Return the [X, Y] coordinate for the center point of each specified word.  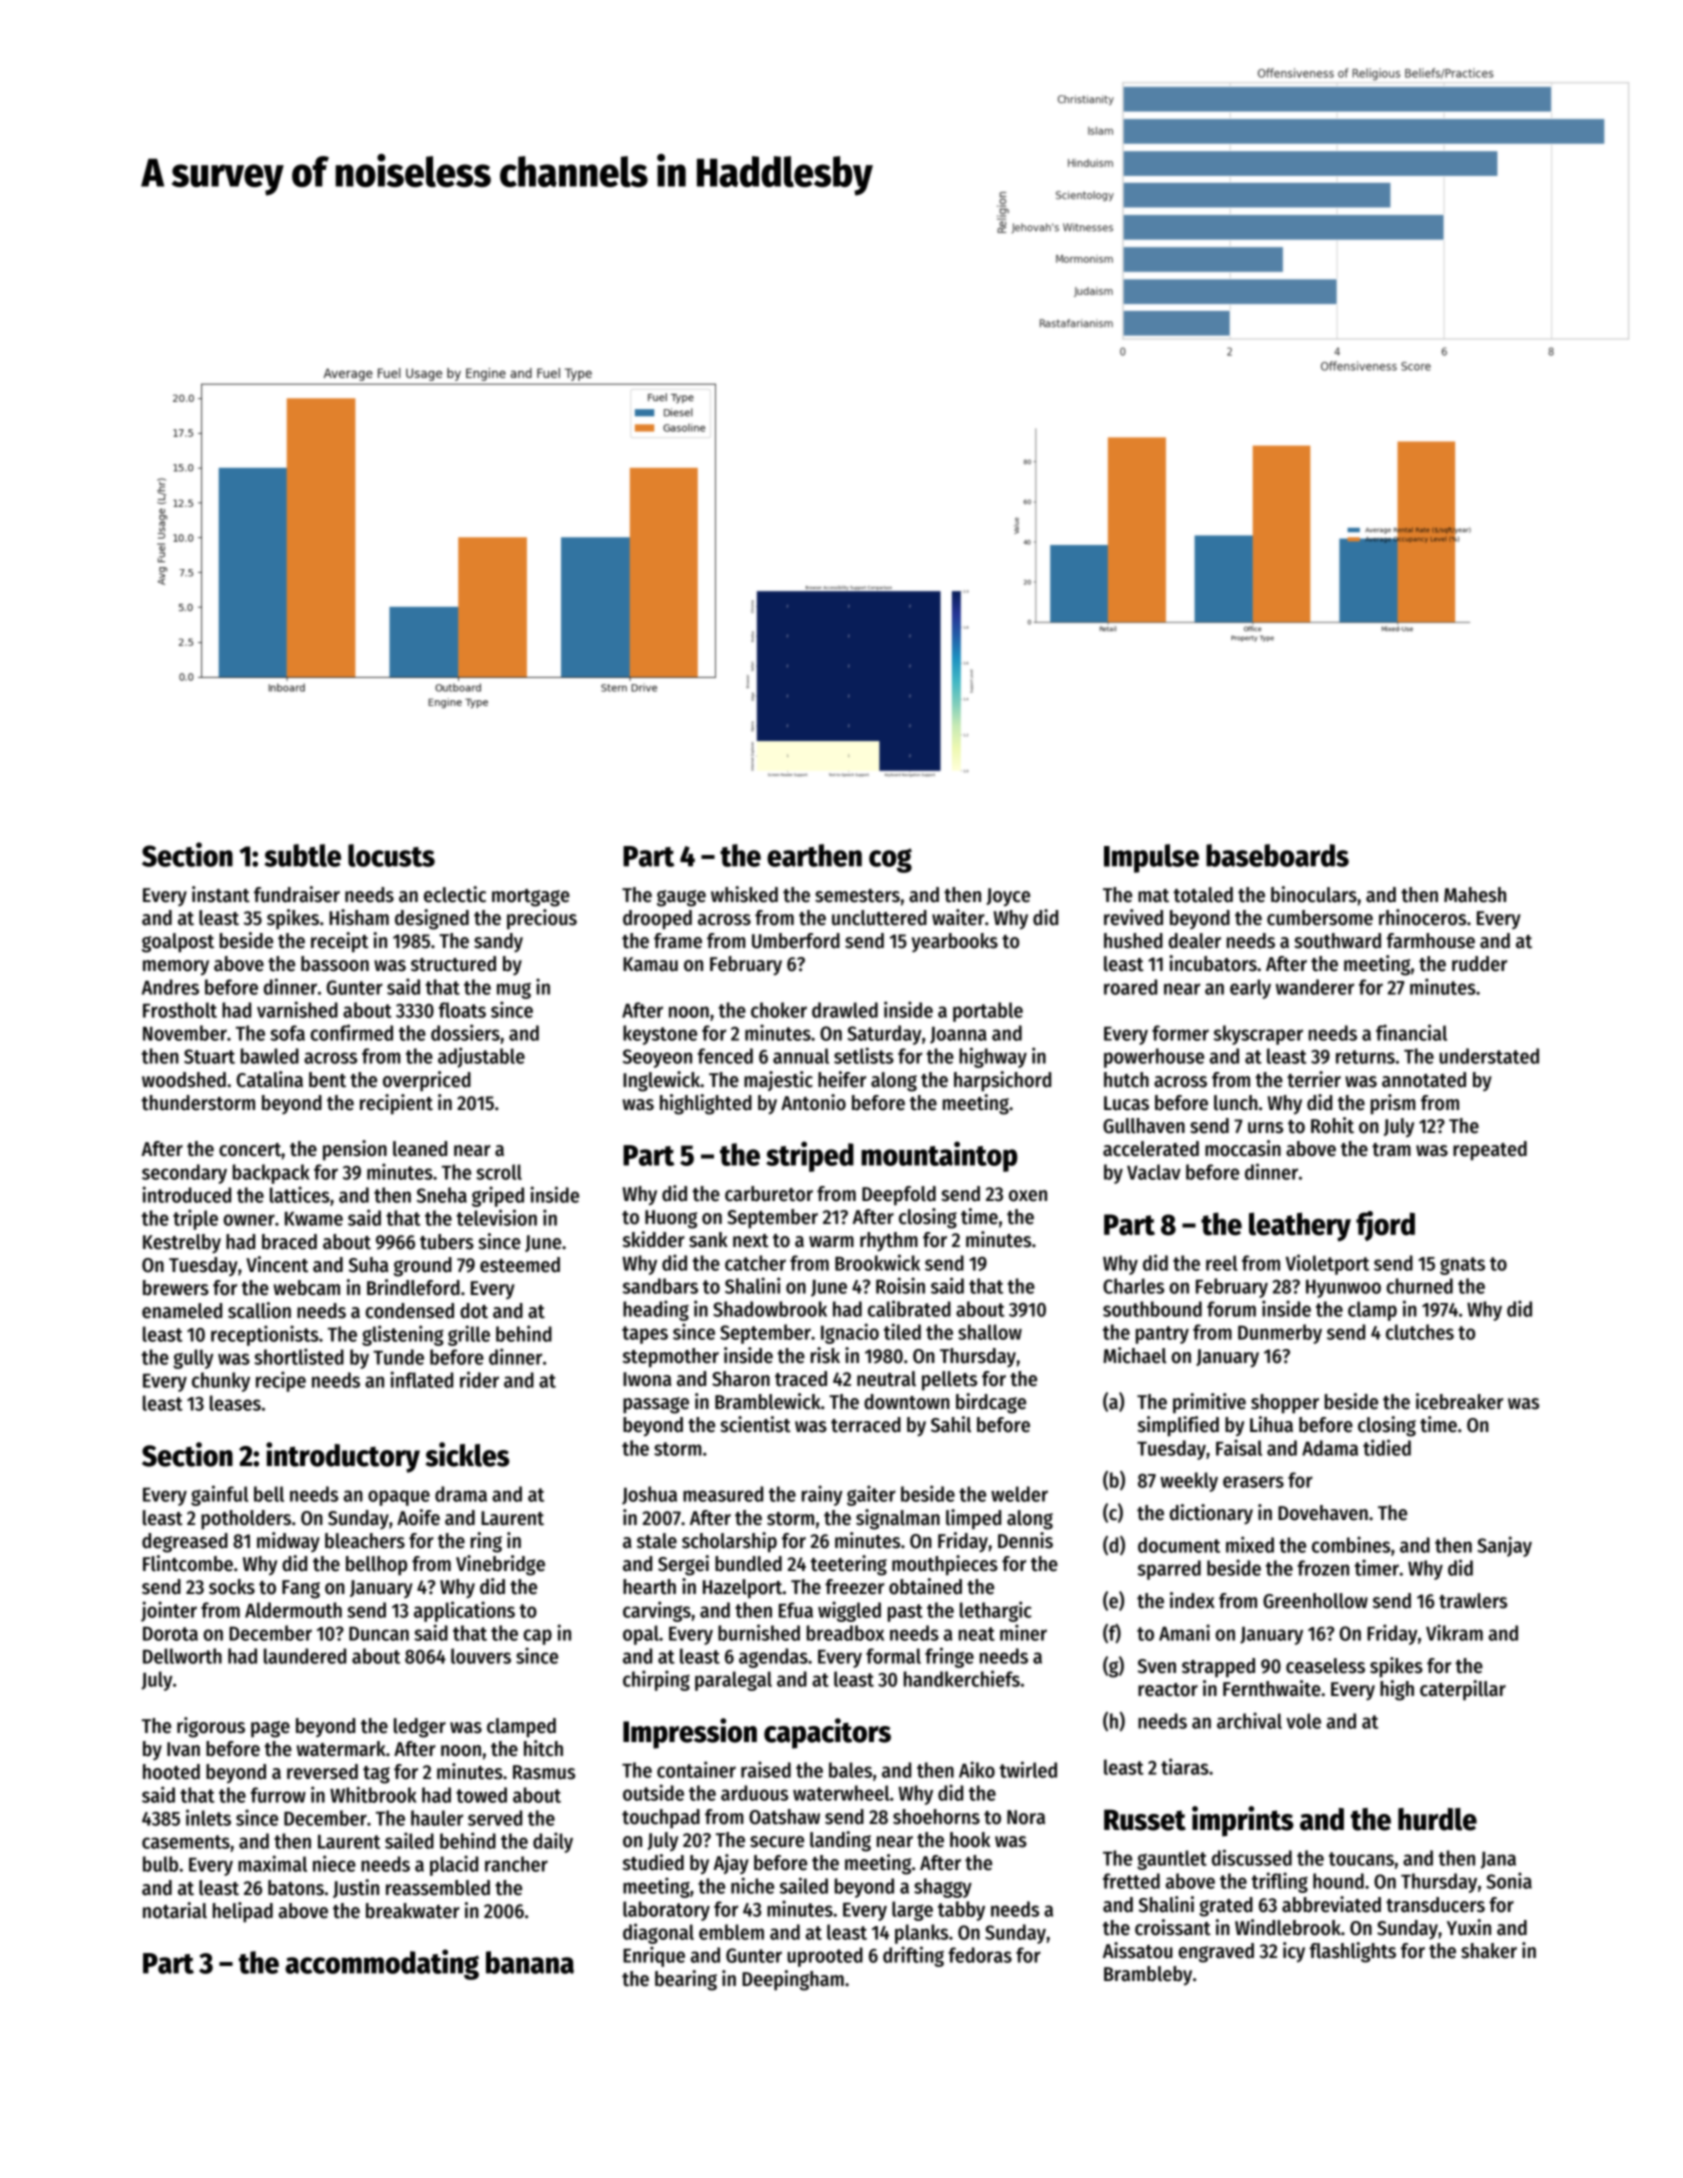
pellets [949, 1381]
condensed [410, 1311]
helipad [243, 1912]
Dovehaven [1323, 1513]
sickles [467, 1454]
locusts [391, 855]
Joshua [649, 1495]
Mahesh [1475, 895]
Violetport [1327, 1264]
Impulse [1151, 858]
